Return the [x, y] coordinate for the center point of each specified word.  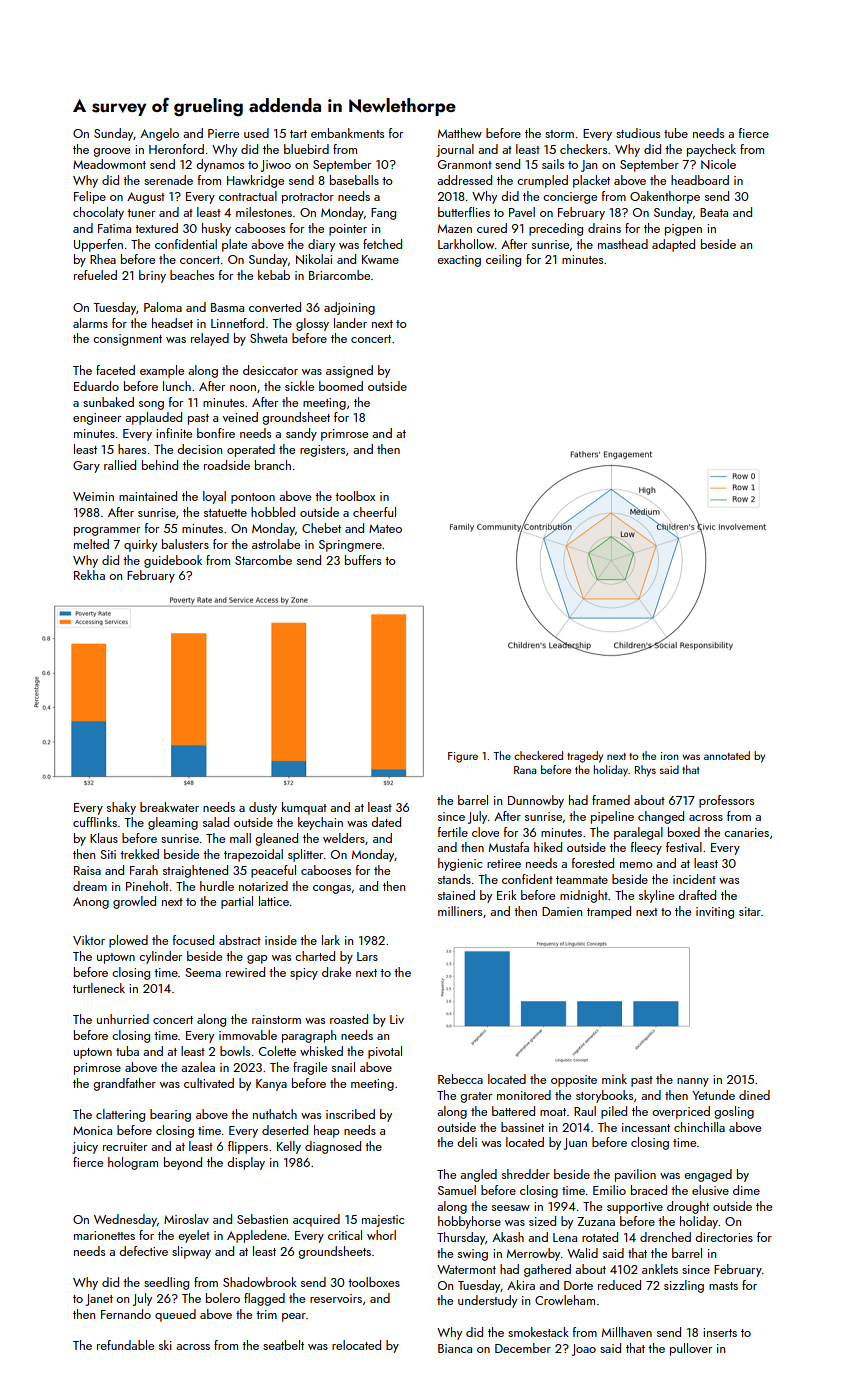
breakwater [169, 807]
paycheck [711, 150]
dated [386, 822]
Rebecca [460, 1079]
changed [661, 817]
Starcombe [263, 560]
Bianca [455, 1348]
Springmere [350, 546]
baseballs [354, 180]
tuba [127, 1051]
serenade [168, 180]
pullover [691, 1349]
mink [614, 1079]
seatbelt [283, 1345]
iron [669, 756]
